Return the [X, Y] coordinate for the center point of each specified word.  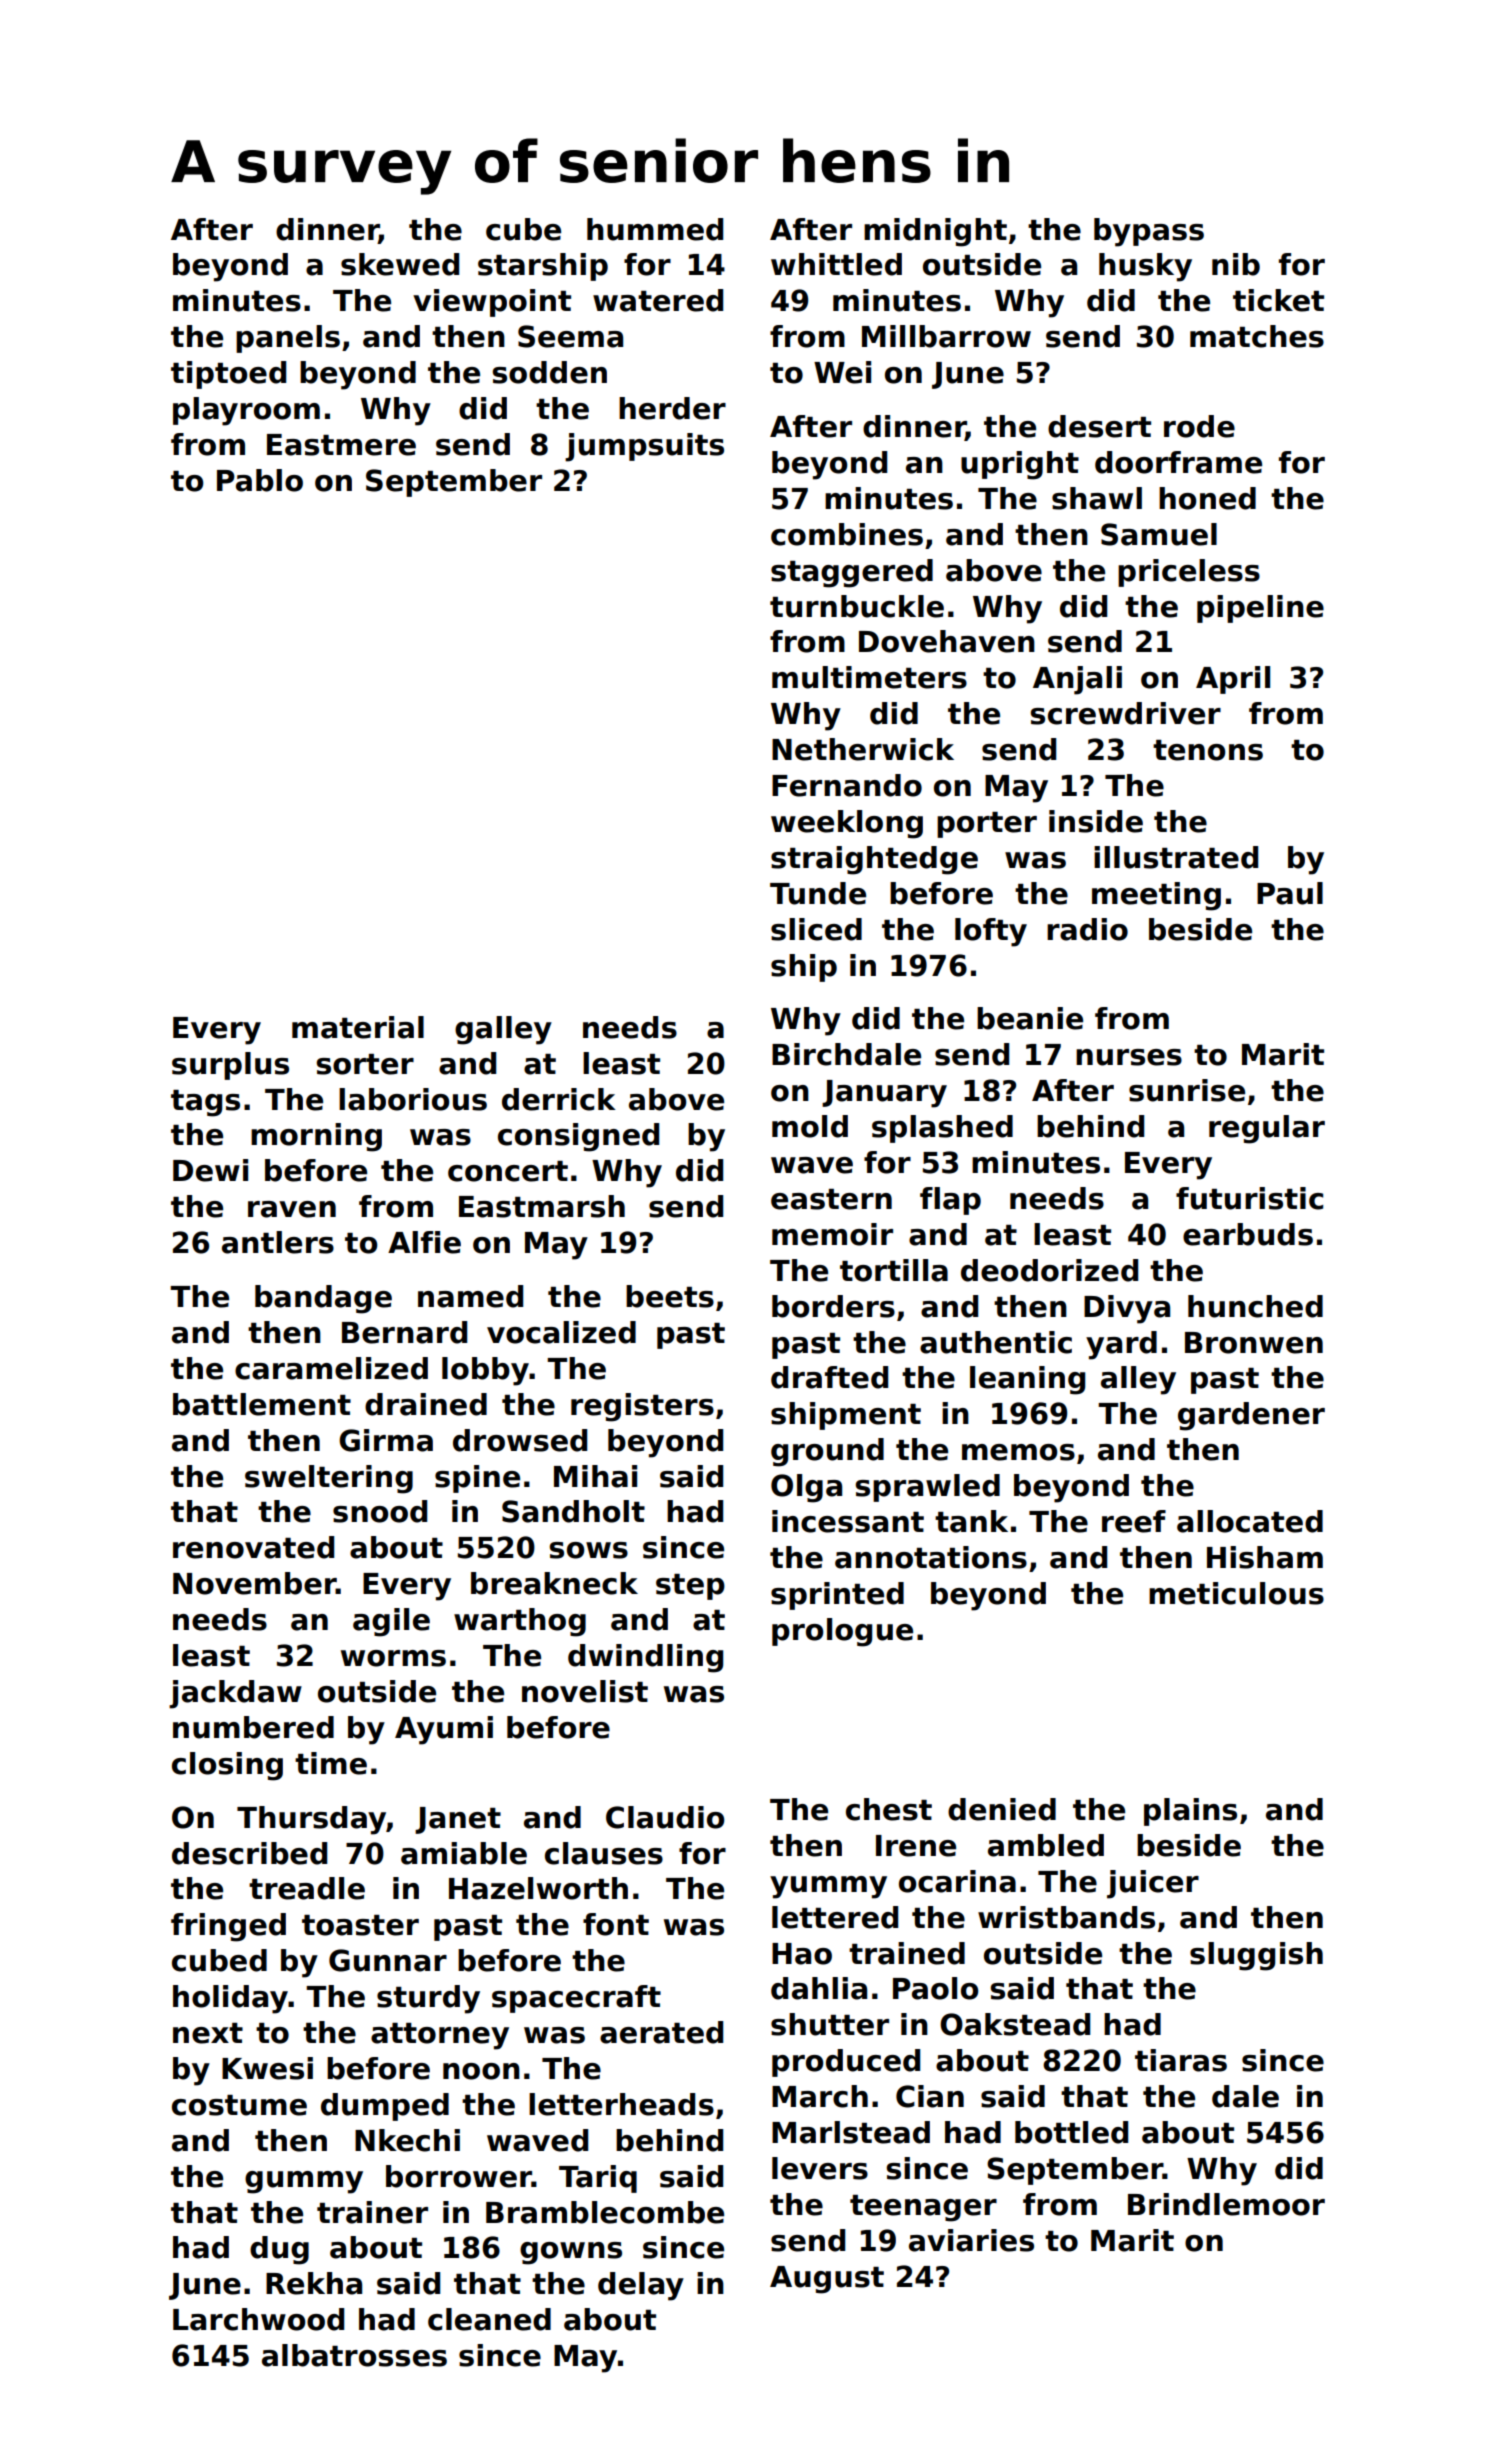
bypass [1149, 232]
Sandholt [573, 1511]
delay [641, 2286]
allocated [1250, 1521]
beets [670, 1296]
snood [380, 1511]
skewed [400, 264]
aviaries [971, 2240]
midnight [935, 232]
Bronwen [1254, 1343]
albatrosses [354, 2355]
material [358, 1027]
